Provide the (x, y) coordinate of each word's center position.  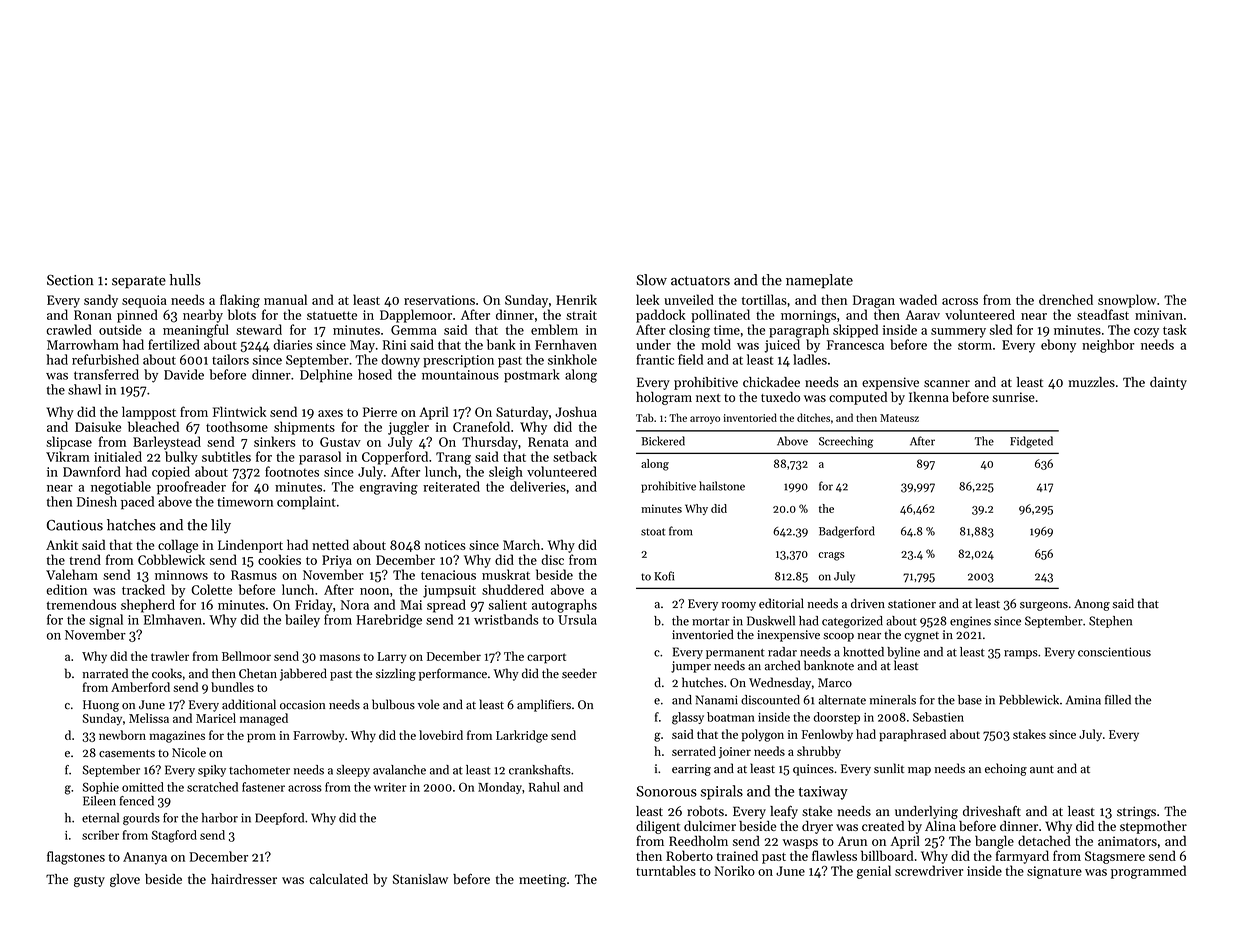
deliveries (538, 486)
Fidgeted (1031, 442)
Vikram (68, 456)
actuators (700, 281)
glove (125, 880)
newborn (122, 735)
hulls (185, 280)
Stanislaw (420, 879)
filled (1118, 700)
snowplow (1127, 301)
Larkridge (522, 736)
